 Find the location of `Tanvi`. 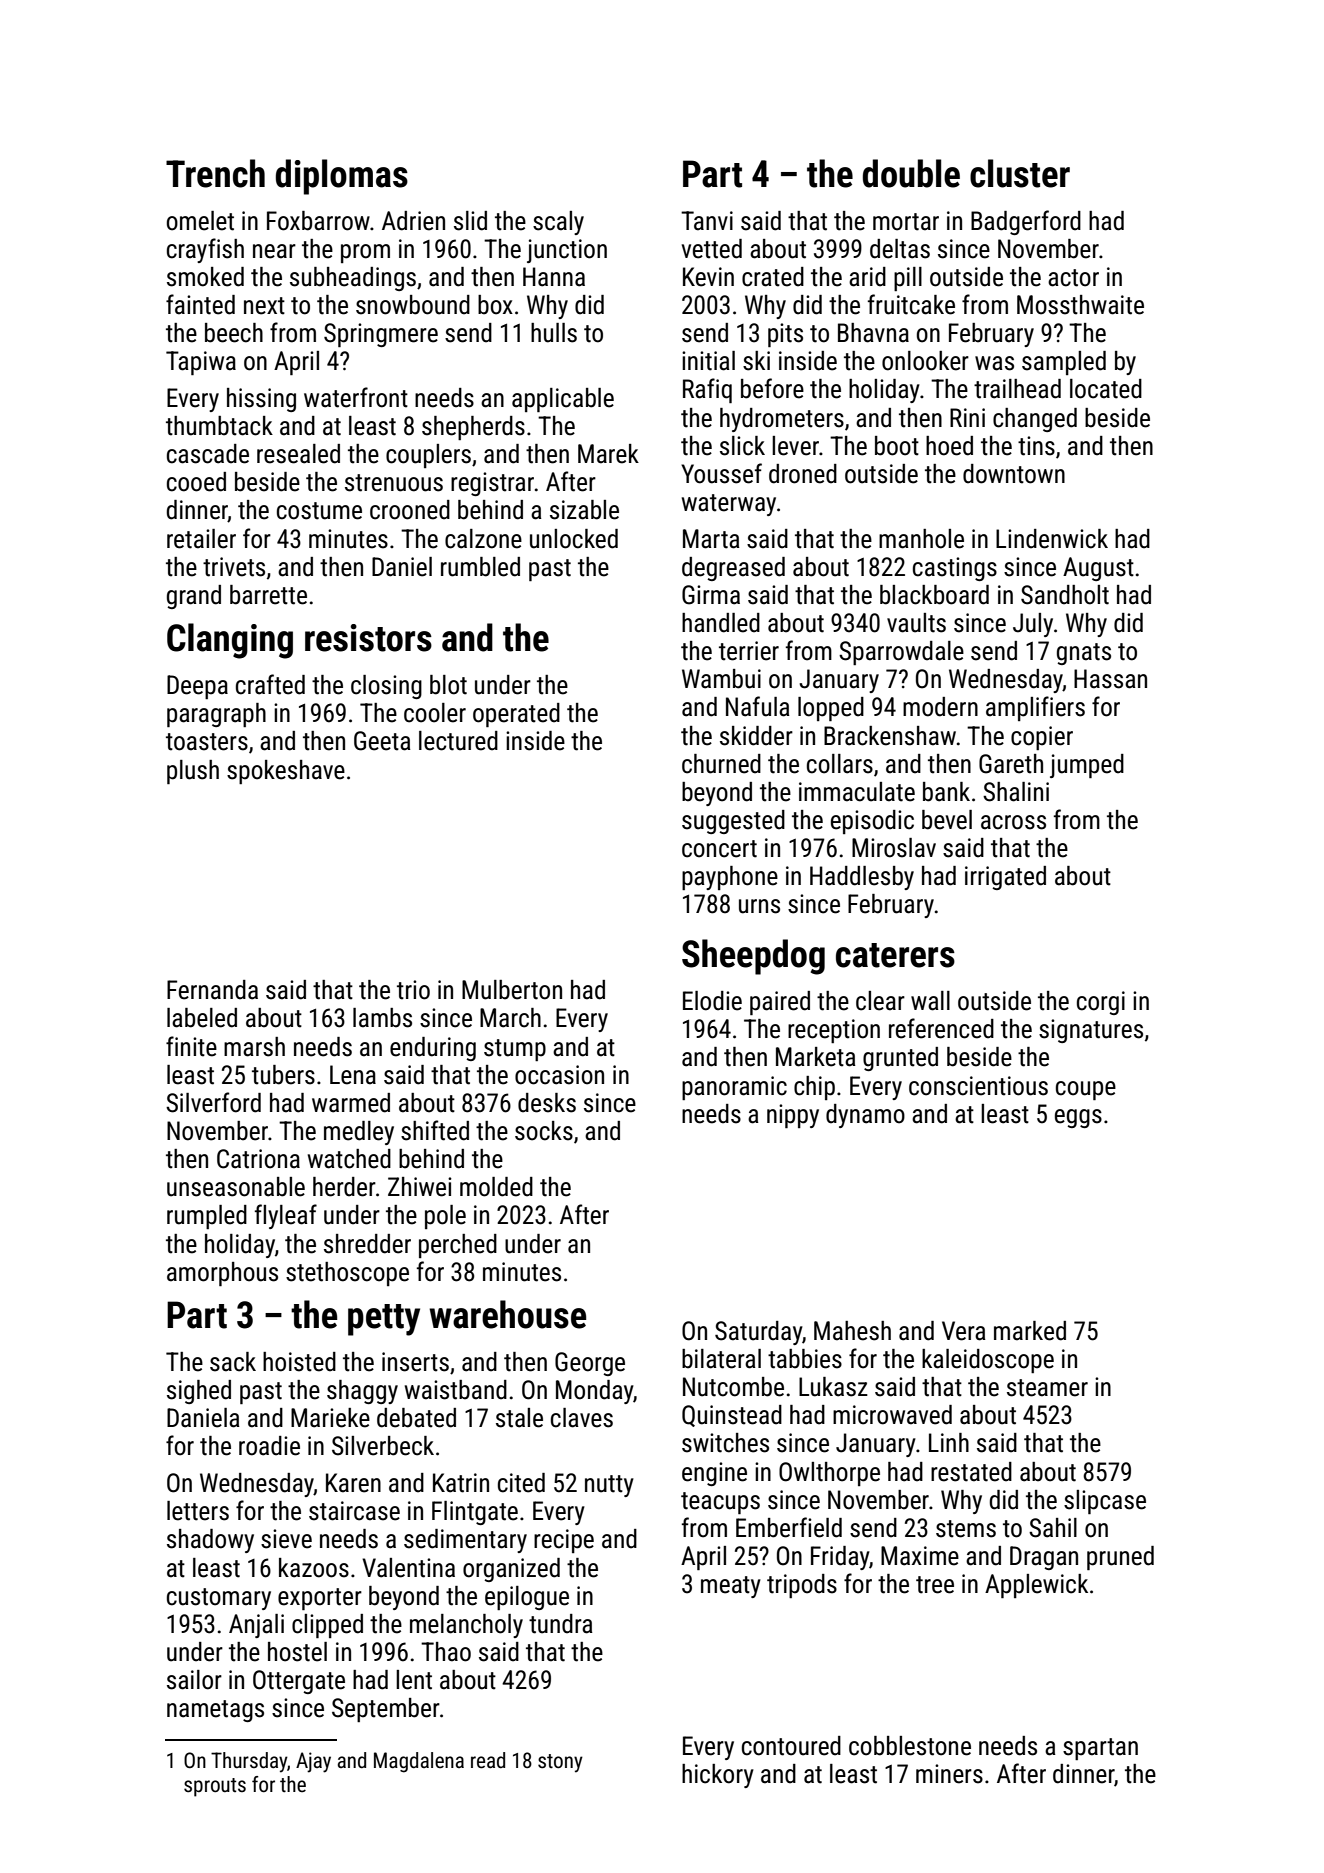

Tanvi is located at coordinates (707, 221).
